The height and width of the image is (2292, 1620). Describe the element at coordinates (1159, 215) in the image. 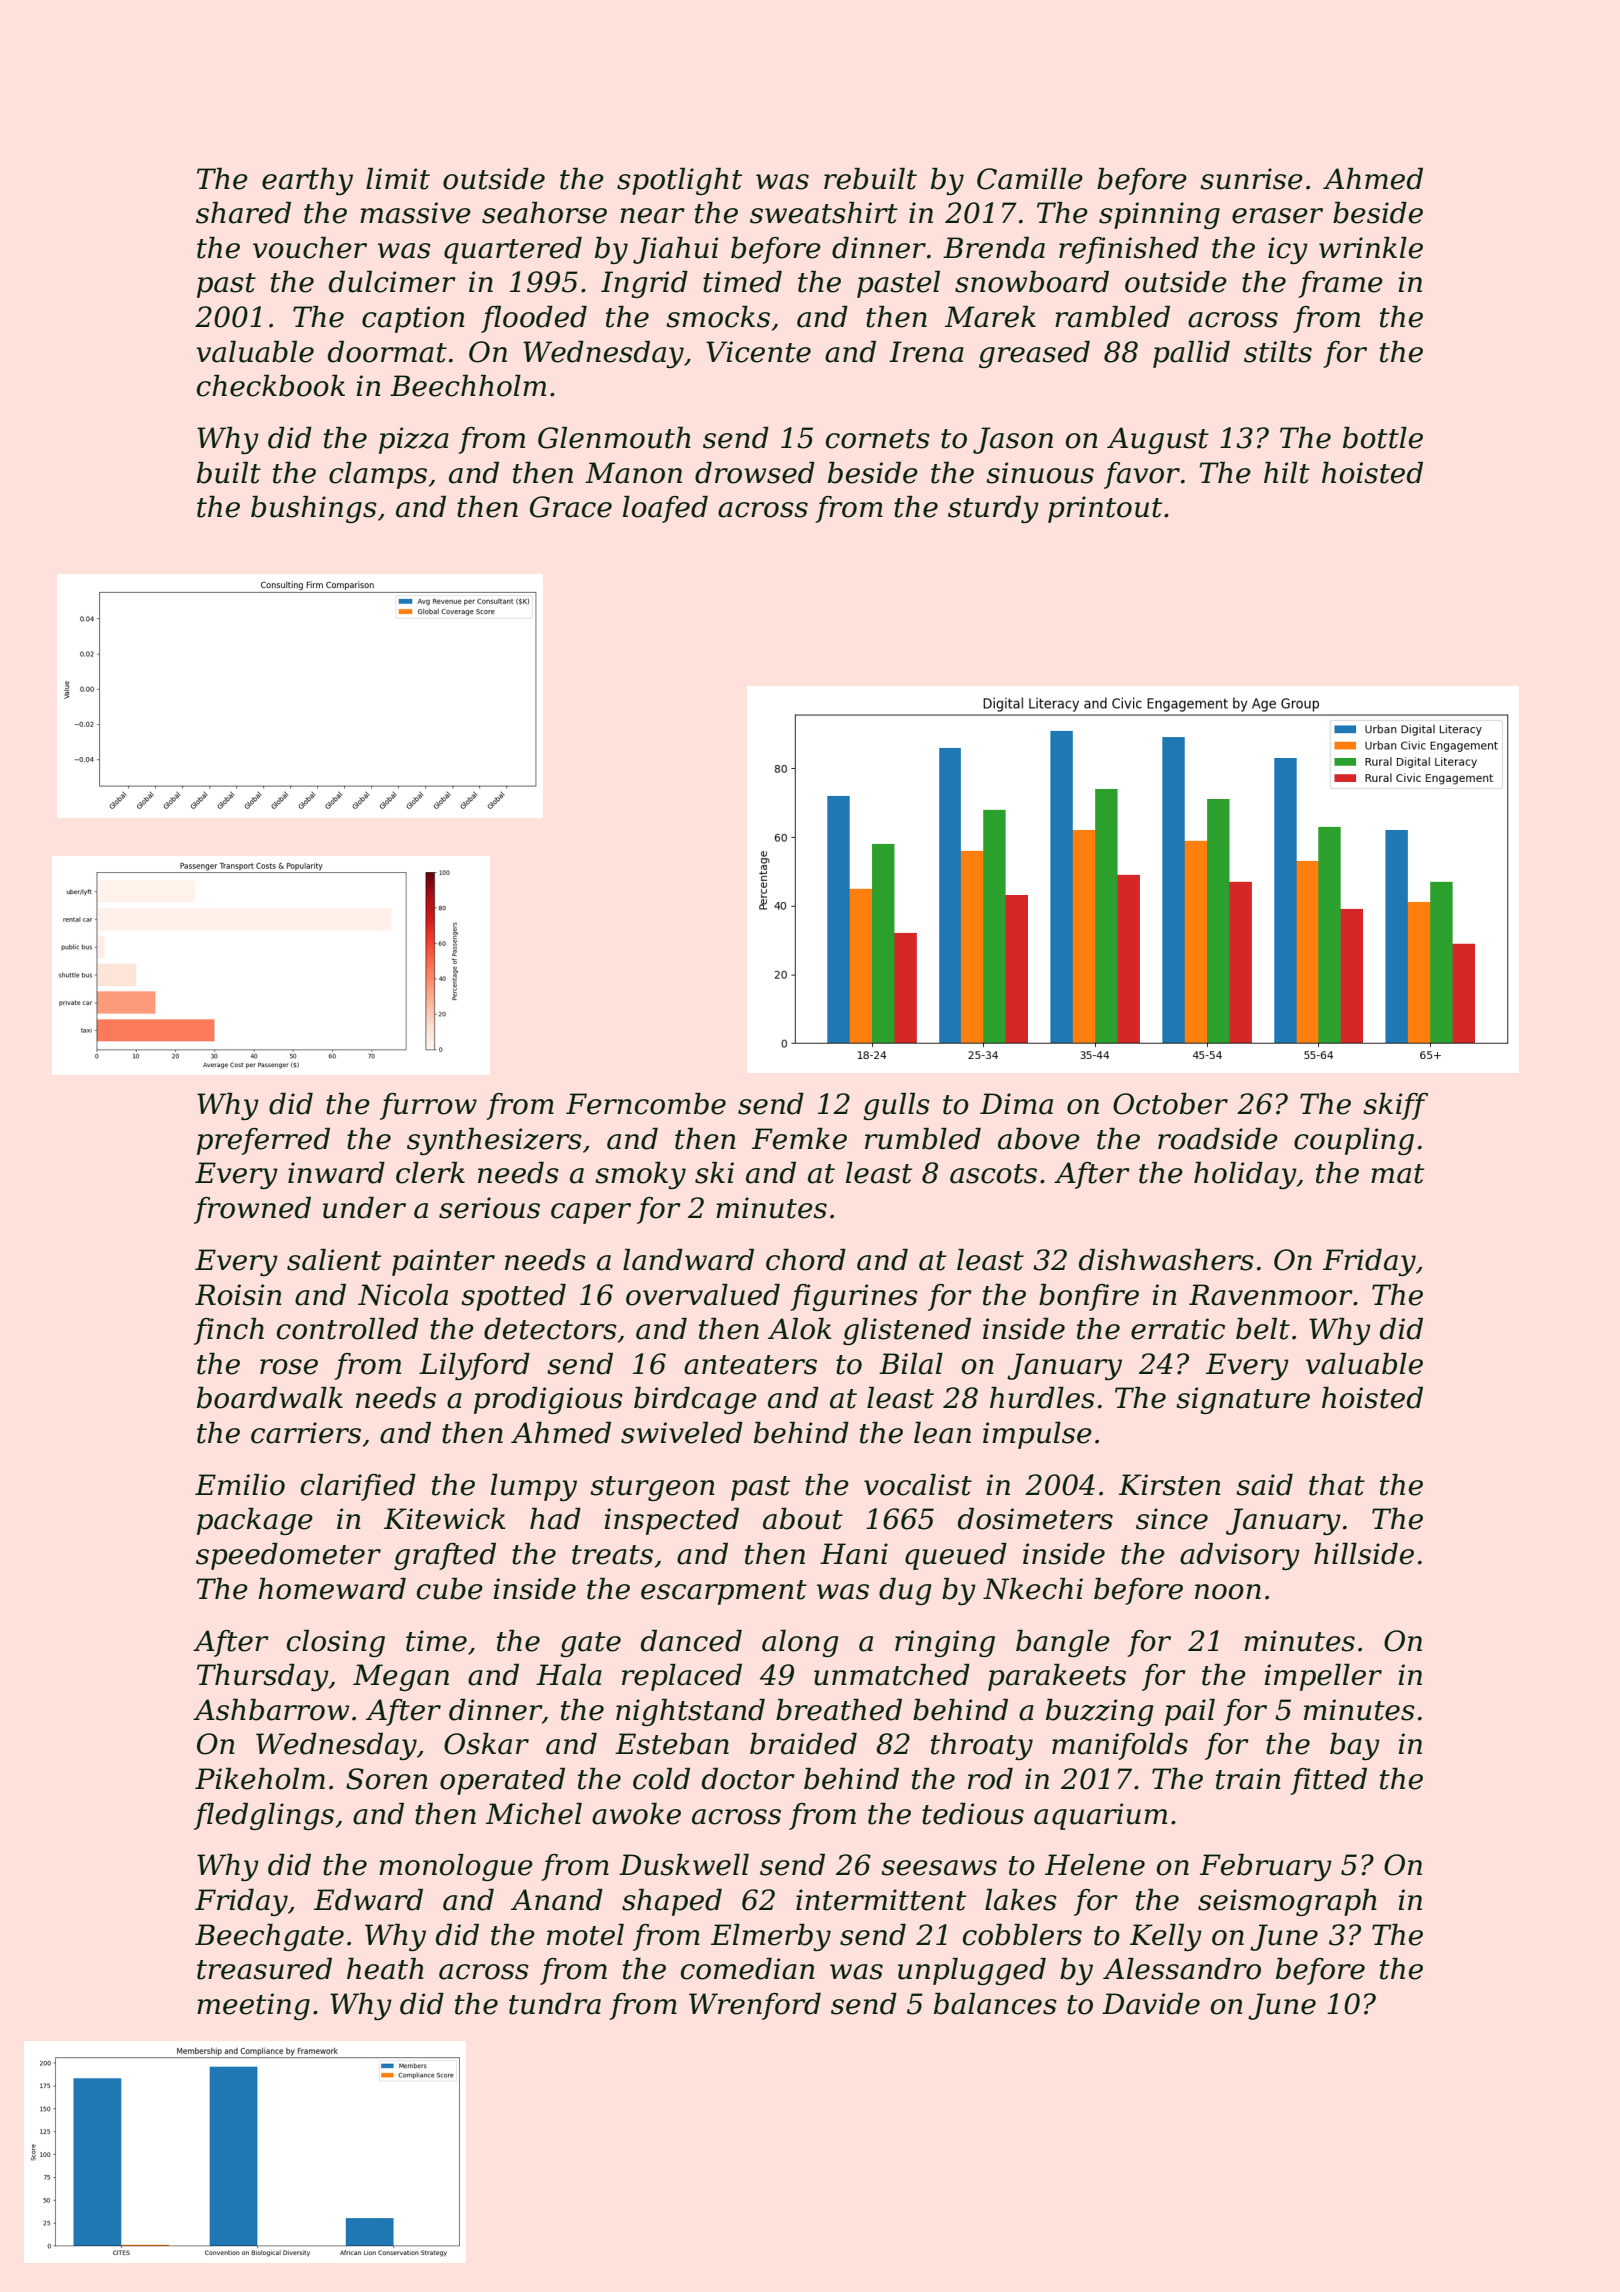

I see `spinning` at that location.
